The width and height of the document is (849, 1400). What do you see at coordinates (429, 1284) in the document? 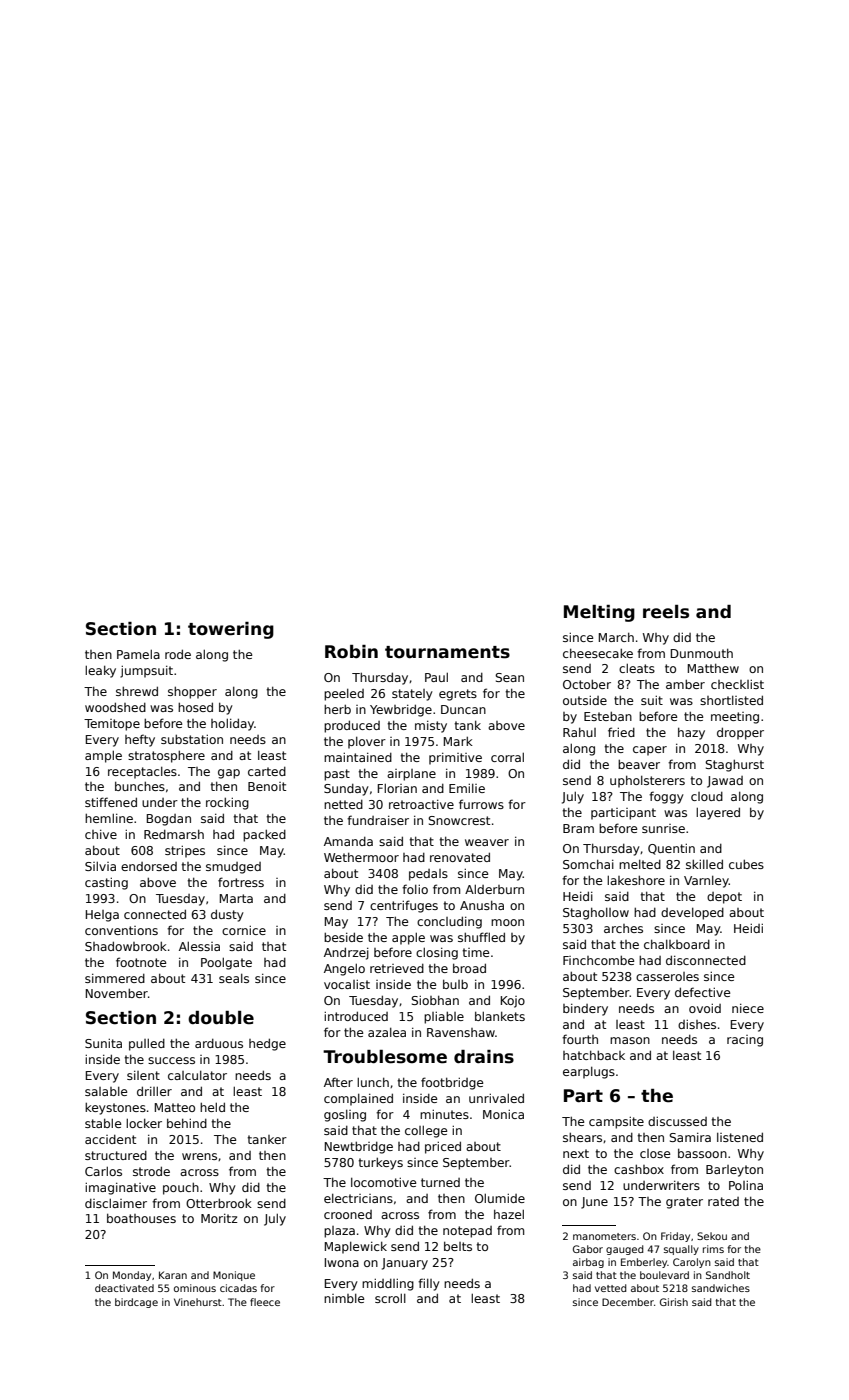
I see `filly` at bounding box center [429, 1284].
